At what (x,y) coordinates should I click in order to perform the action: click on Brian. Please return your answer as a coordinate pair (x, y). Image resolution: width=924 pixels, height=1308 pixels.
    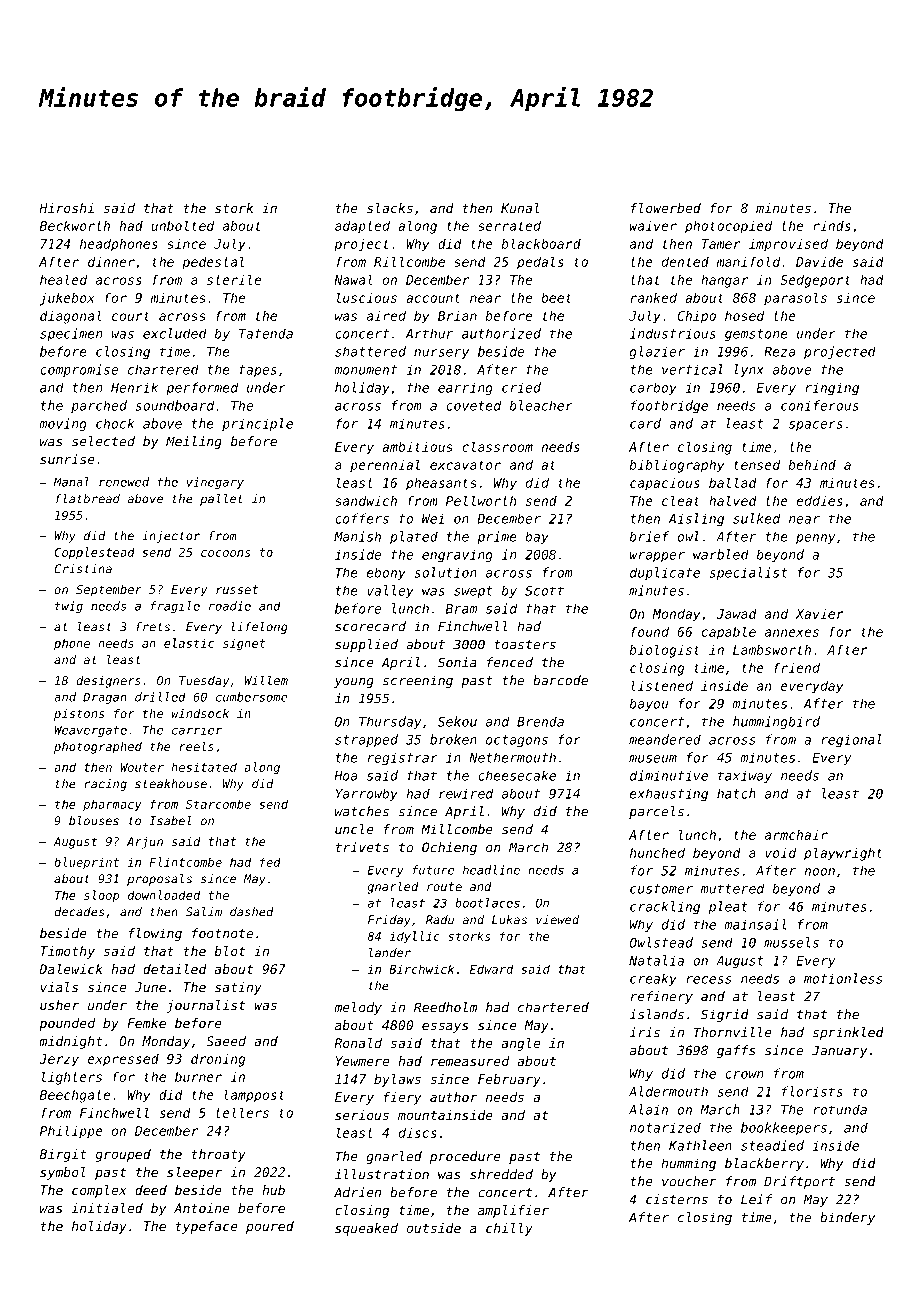
    Looking at the image, I should click on (457, 316).
